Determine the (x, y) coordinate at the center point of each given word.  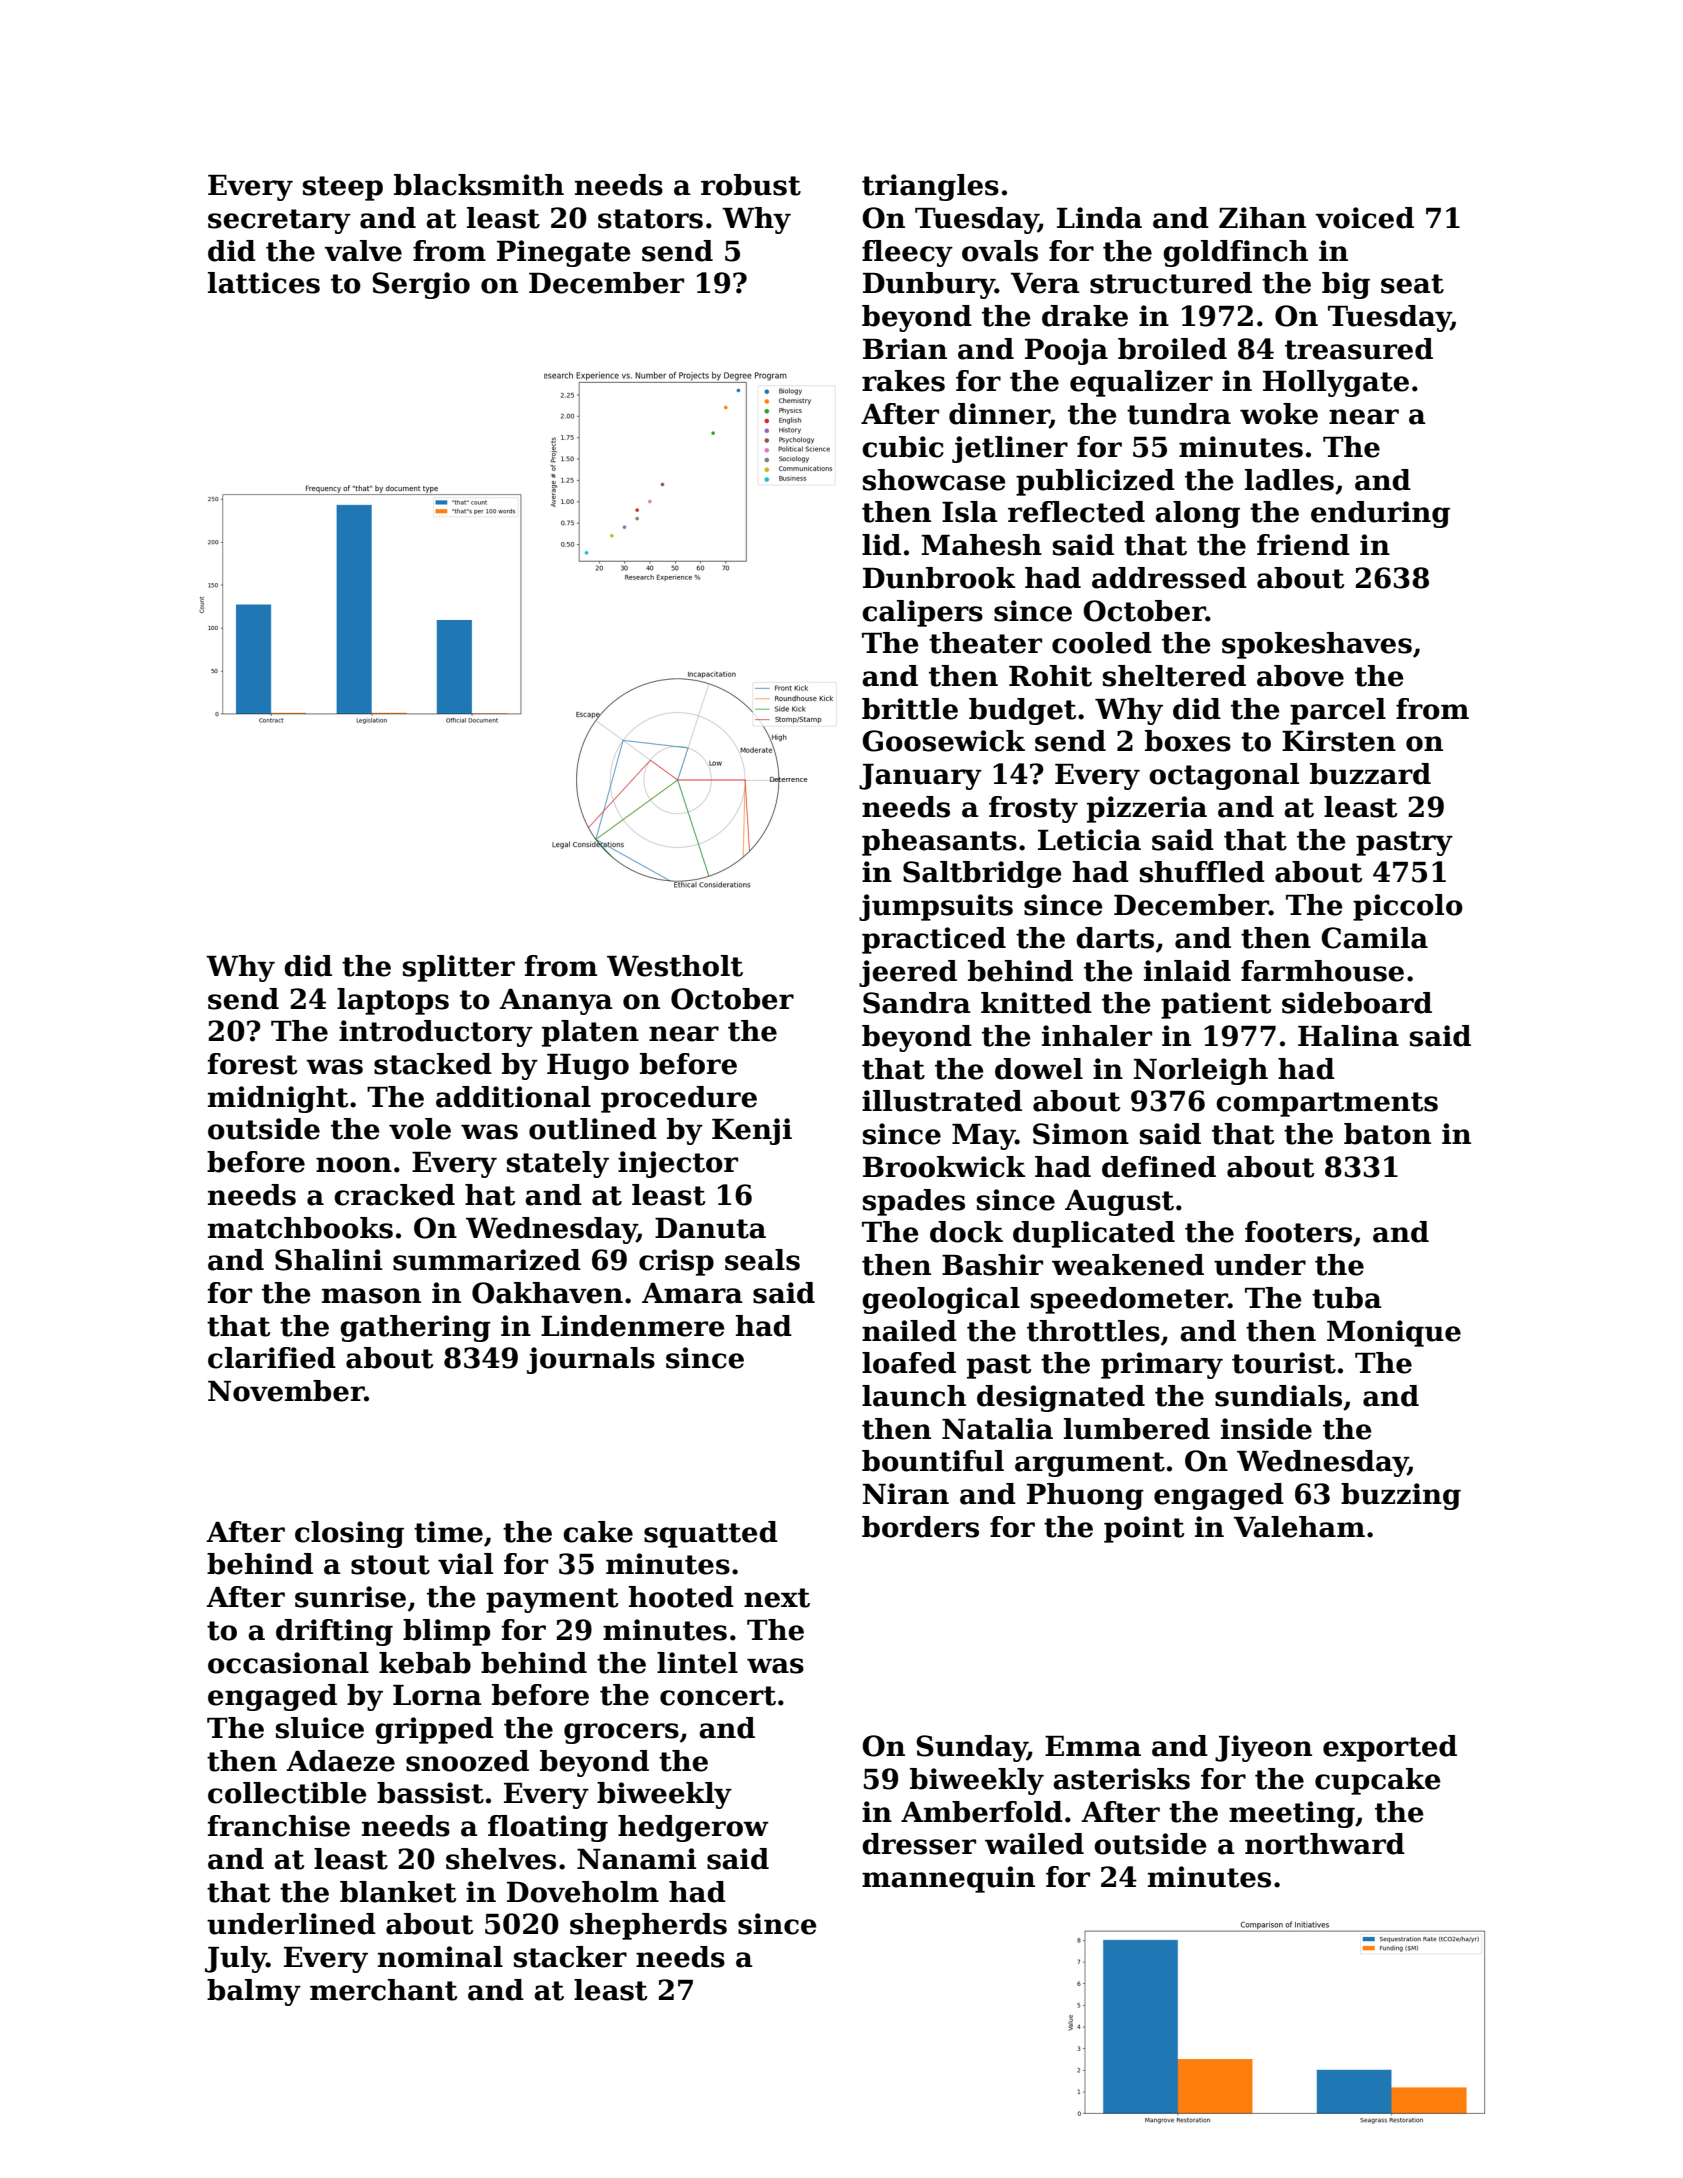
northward (1325, 1844)
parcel (1338, 711)
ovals (1000, 251)
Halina (1348, 1036)
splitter (459, 968)
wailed (1034, 1844)
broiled (1172, 349)
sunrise (350, 1597)
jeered (908, 973)
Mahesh (981, 545)
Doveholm (583, 1892)
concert (718, 1696)
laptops (393, 1001)
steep (343, 188)
